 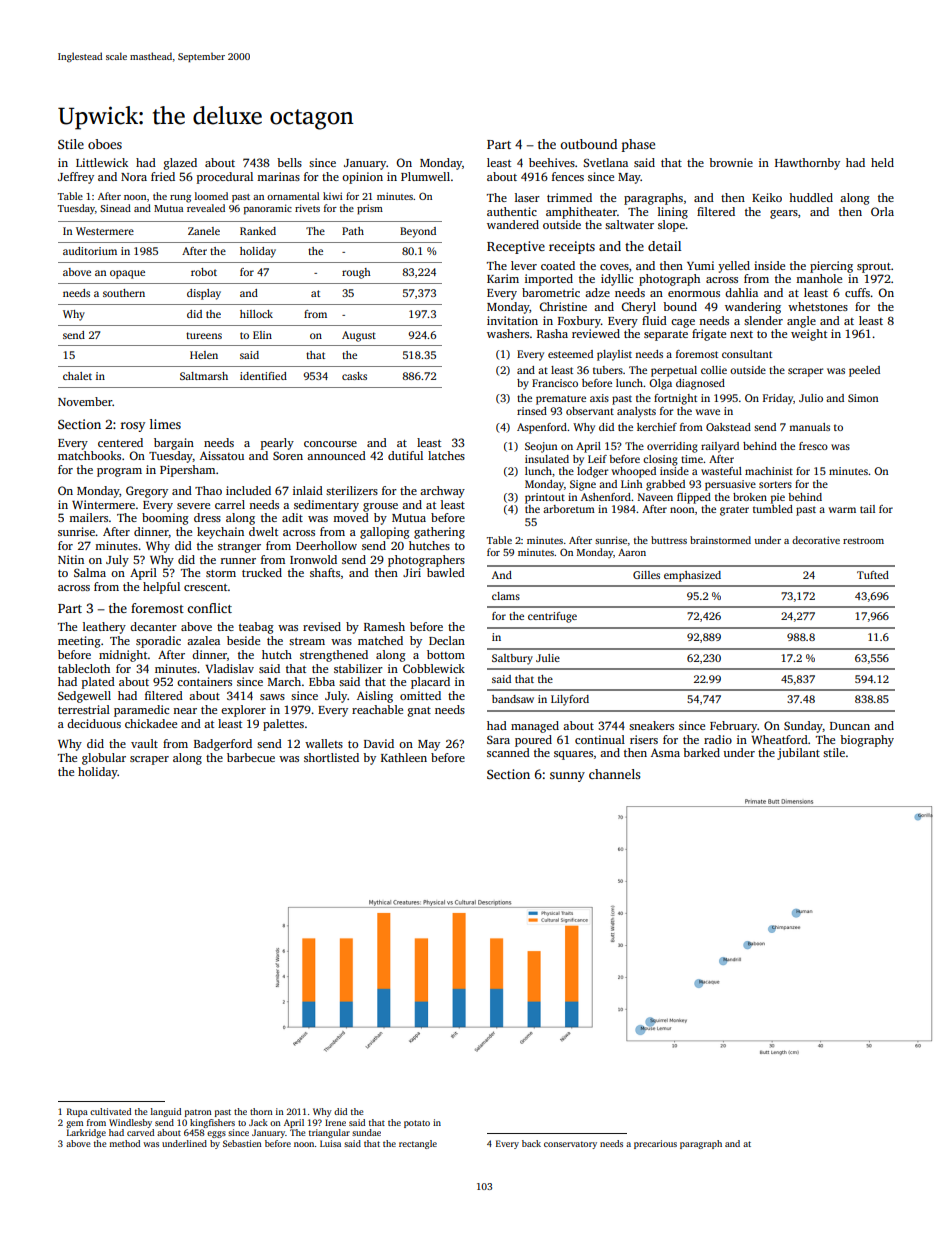 What do you see at coordinates (163, 176) in the screenshot?
I see `fried` at bounding box center [163, 176].
